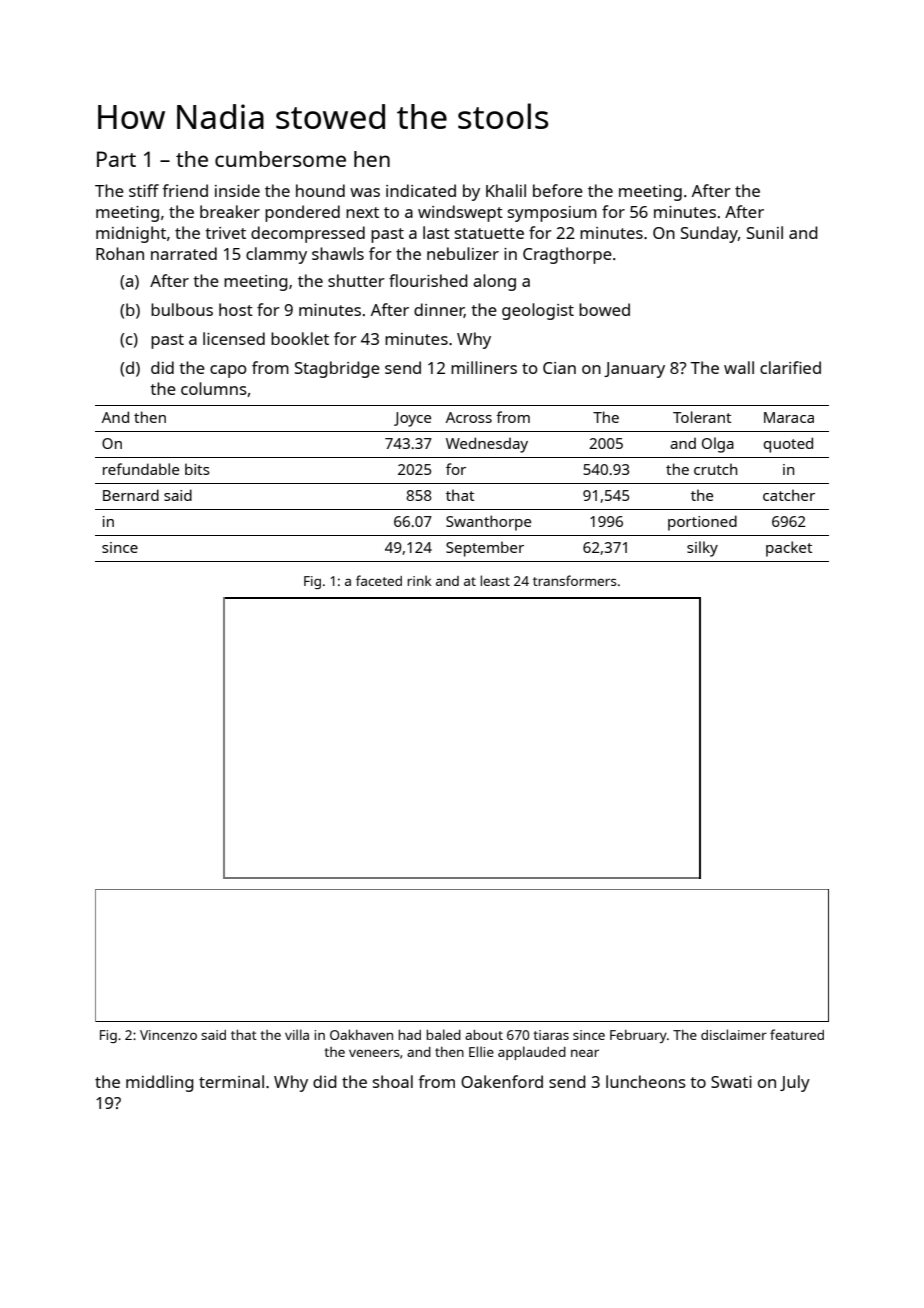 This page has width=924, height=1308. Describe the element at coordinates (559, 368) in the page. I see `Cian` at that location.
